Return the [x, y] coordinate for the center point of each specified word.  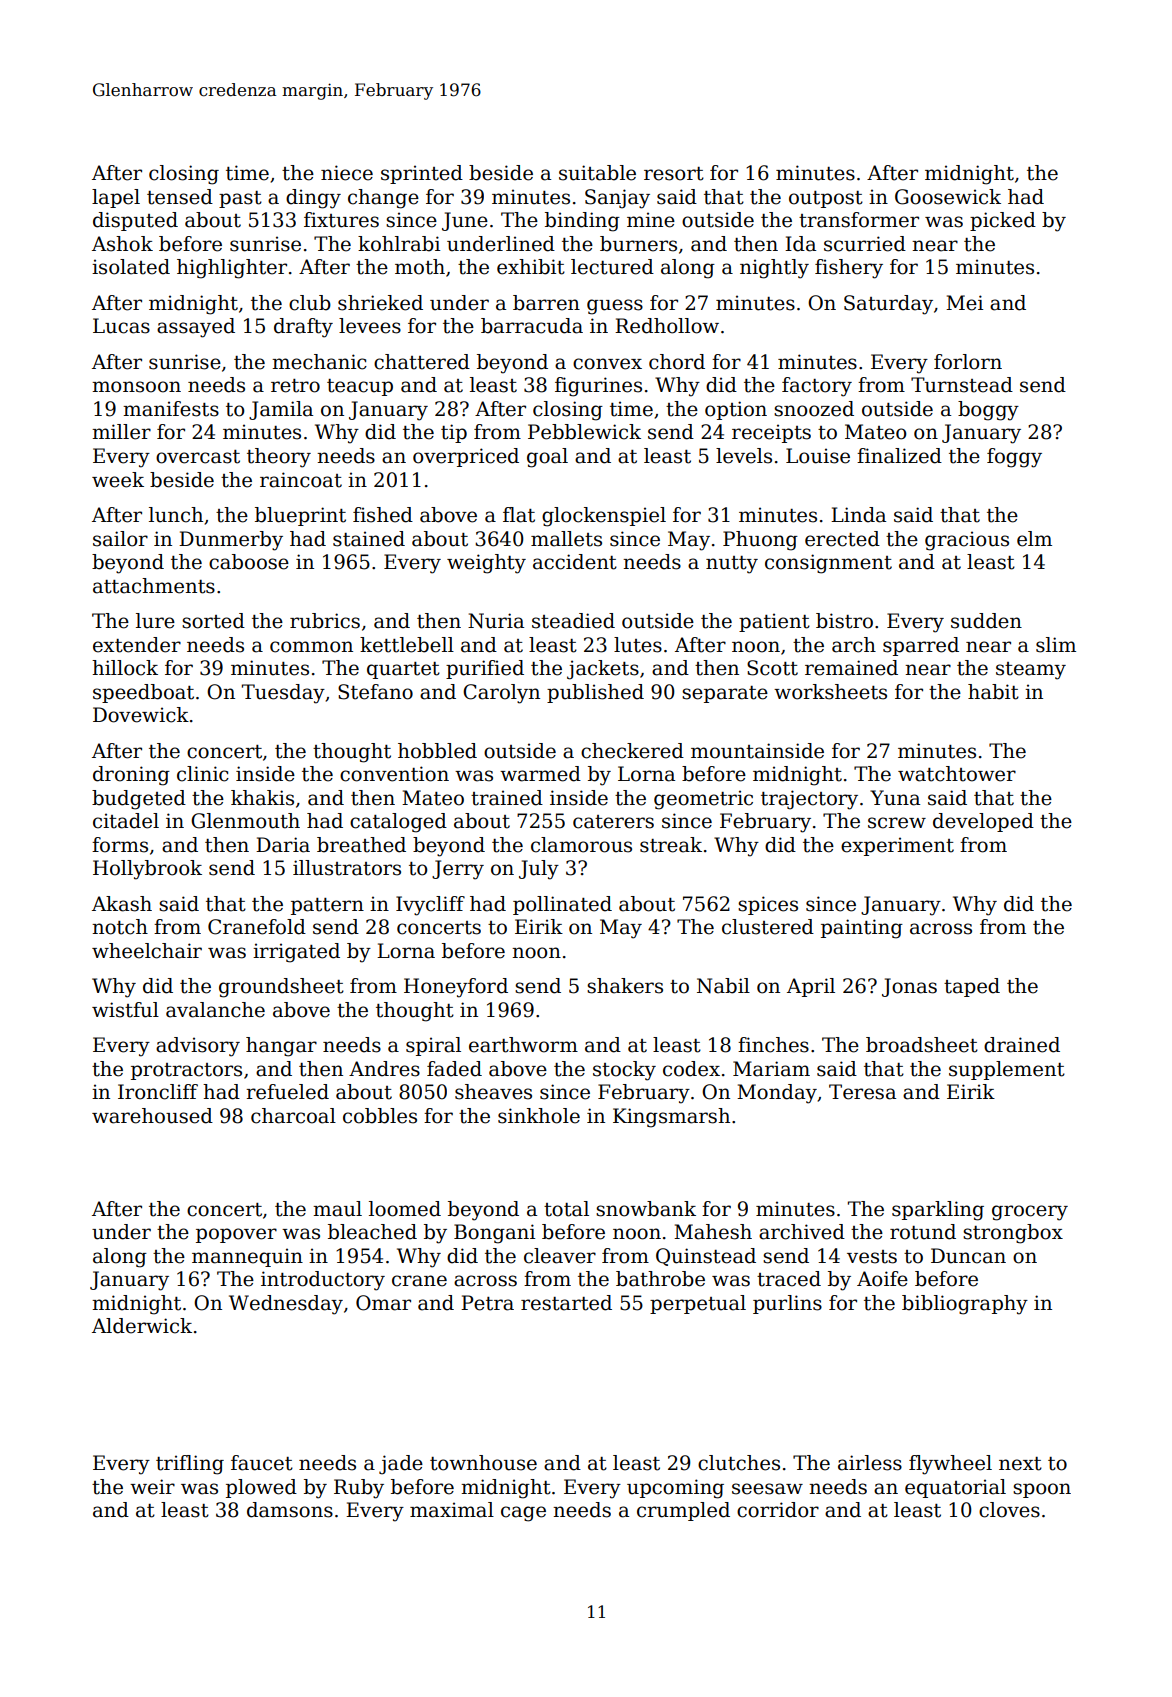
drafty [303, 328]
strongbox [1013, 1234]
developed [983, 822]
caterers [613, 822]
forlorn [968, 362]
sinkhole [539, 1116]
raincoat [301, 480]
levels [744, 456]
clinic [203, 774]
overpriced [466, 457]
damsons [290, 1510]
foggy [1014, 458]
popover [236, 1235]
